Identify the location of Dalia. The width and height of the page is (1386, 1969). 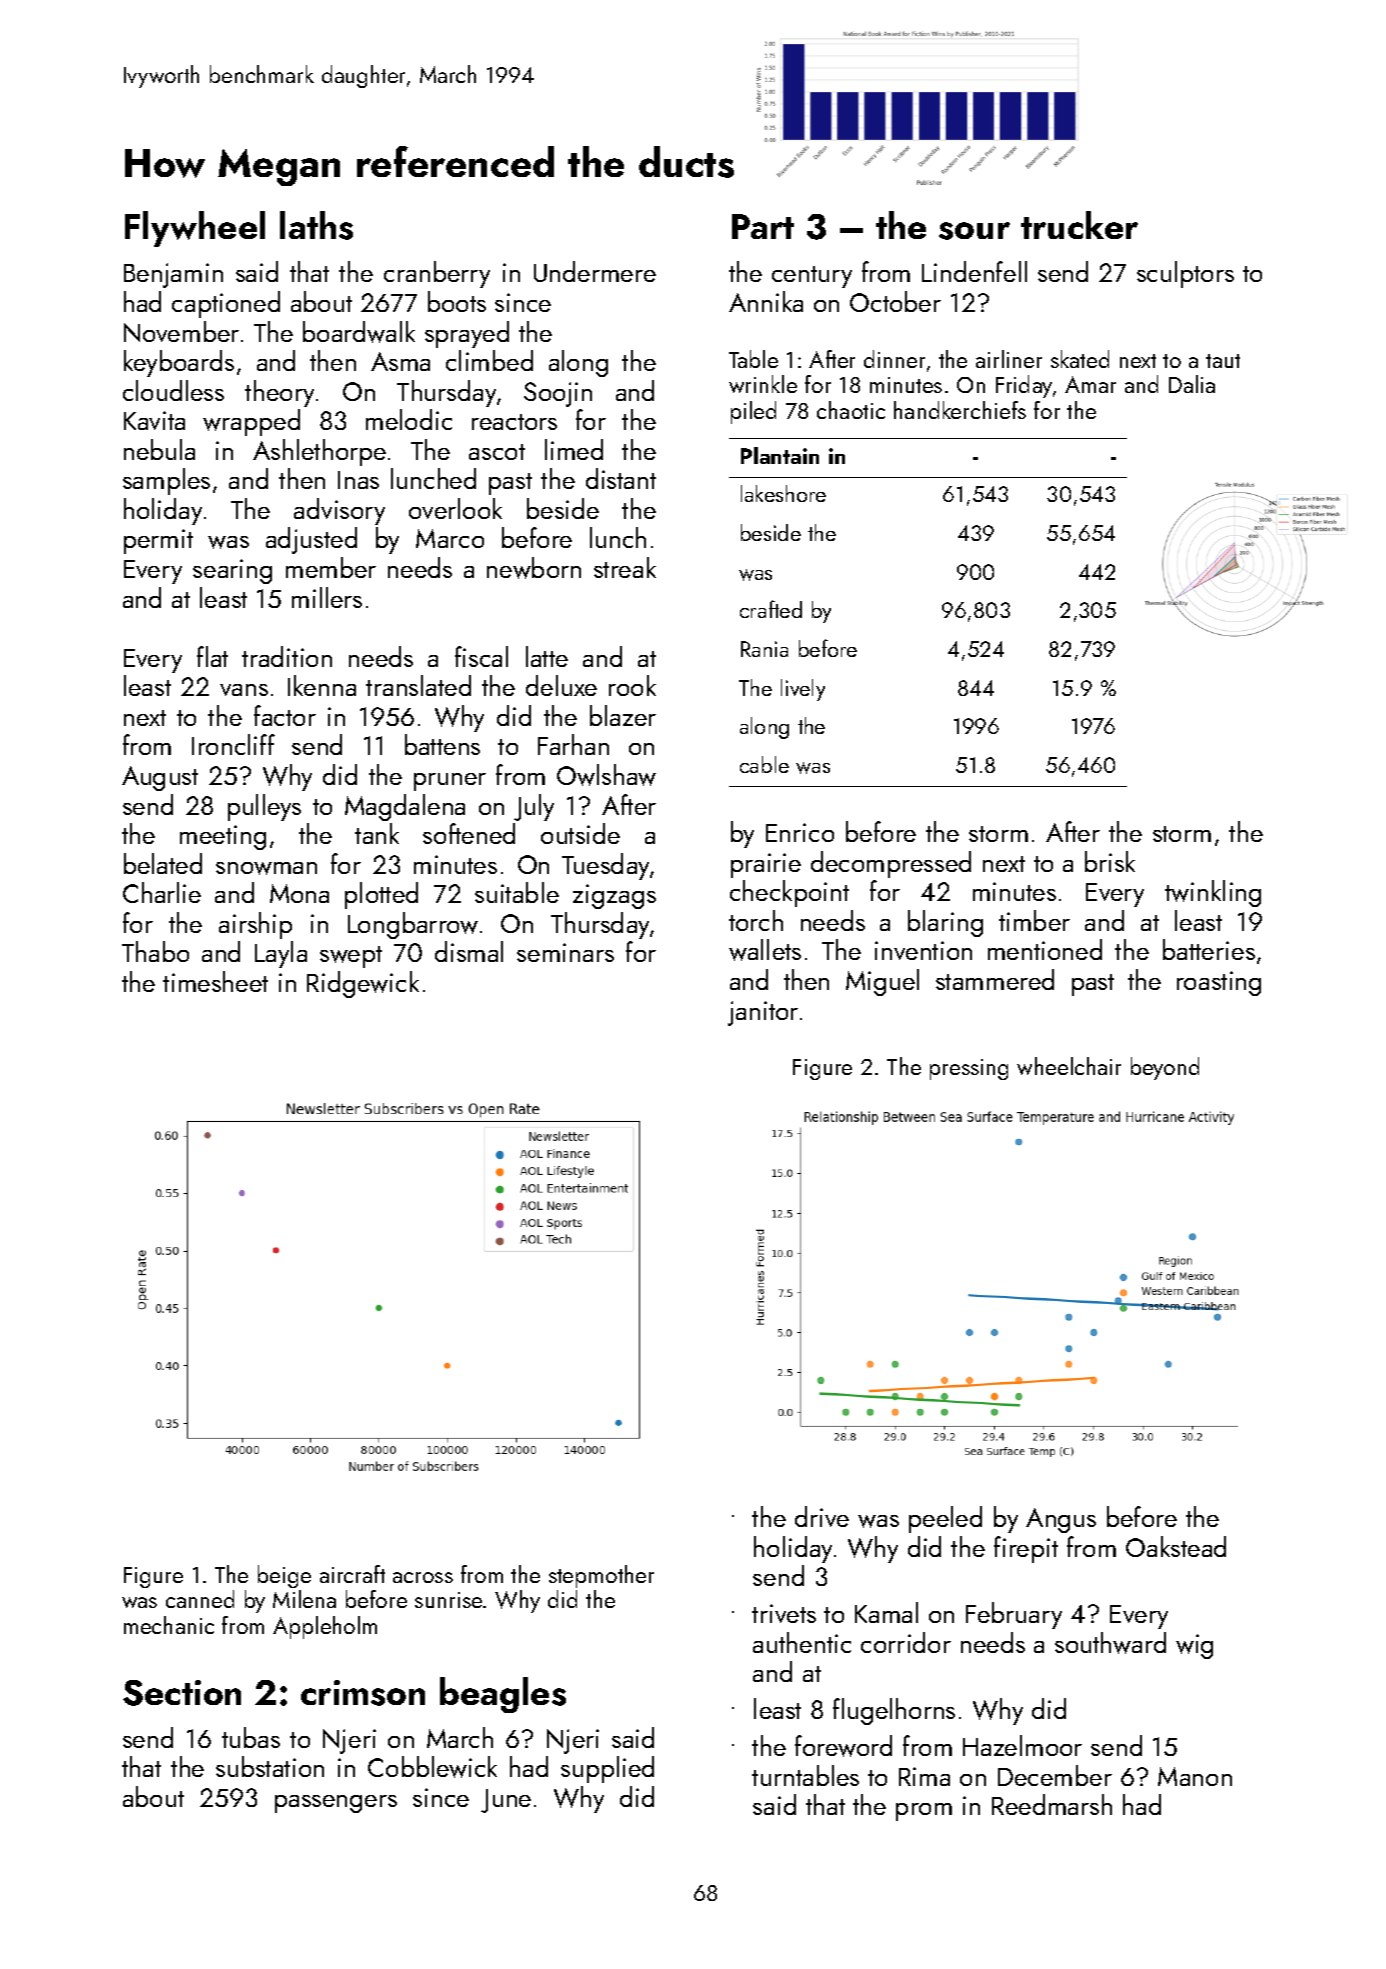
(1192, 384).
